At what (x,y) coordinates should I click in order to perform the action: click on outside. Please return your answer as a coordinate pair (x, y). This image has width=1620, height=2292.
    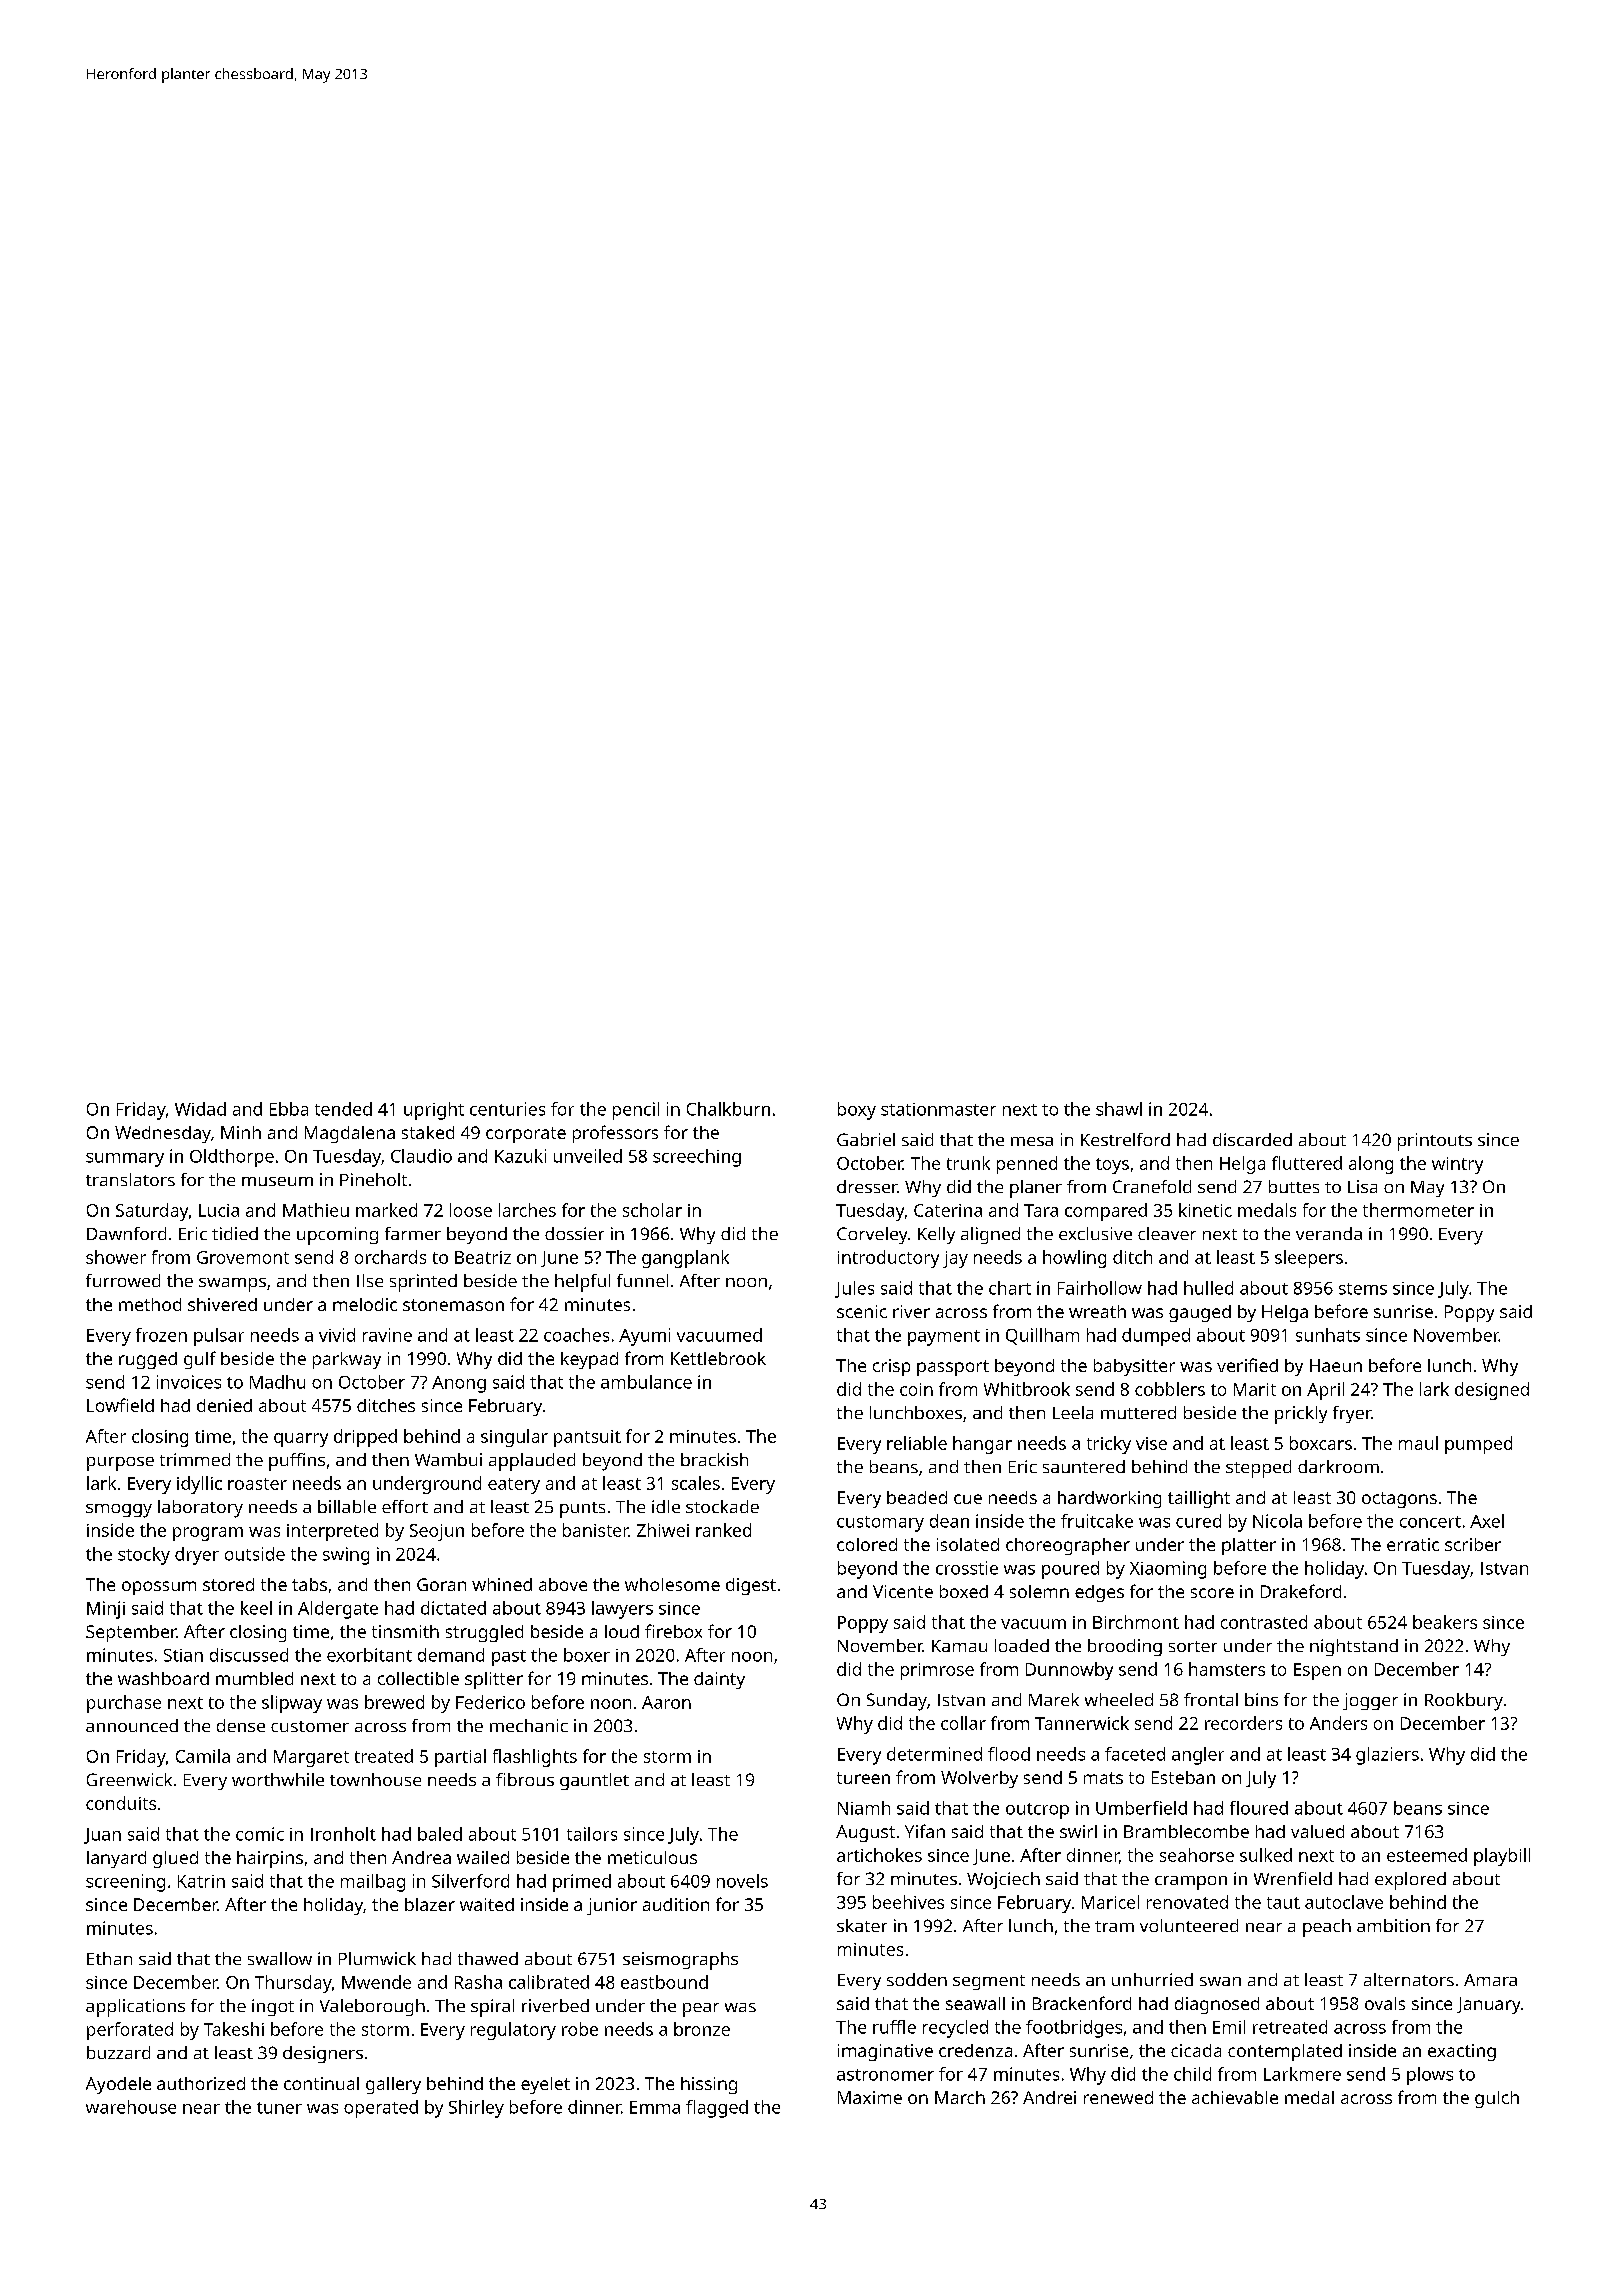
    Looking at the image, I should click on (255, 1554).
